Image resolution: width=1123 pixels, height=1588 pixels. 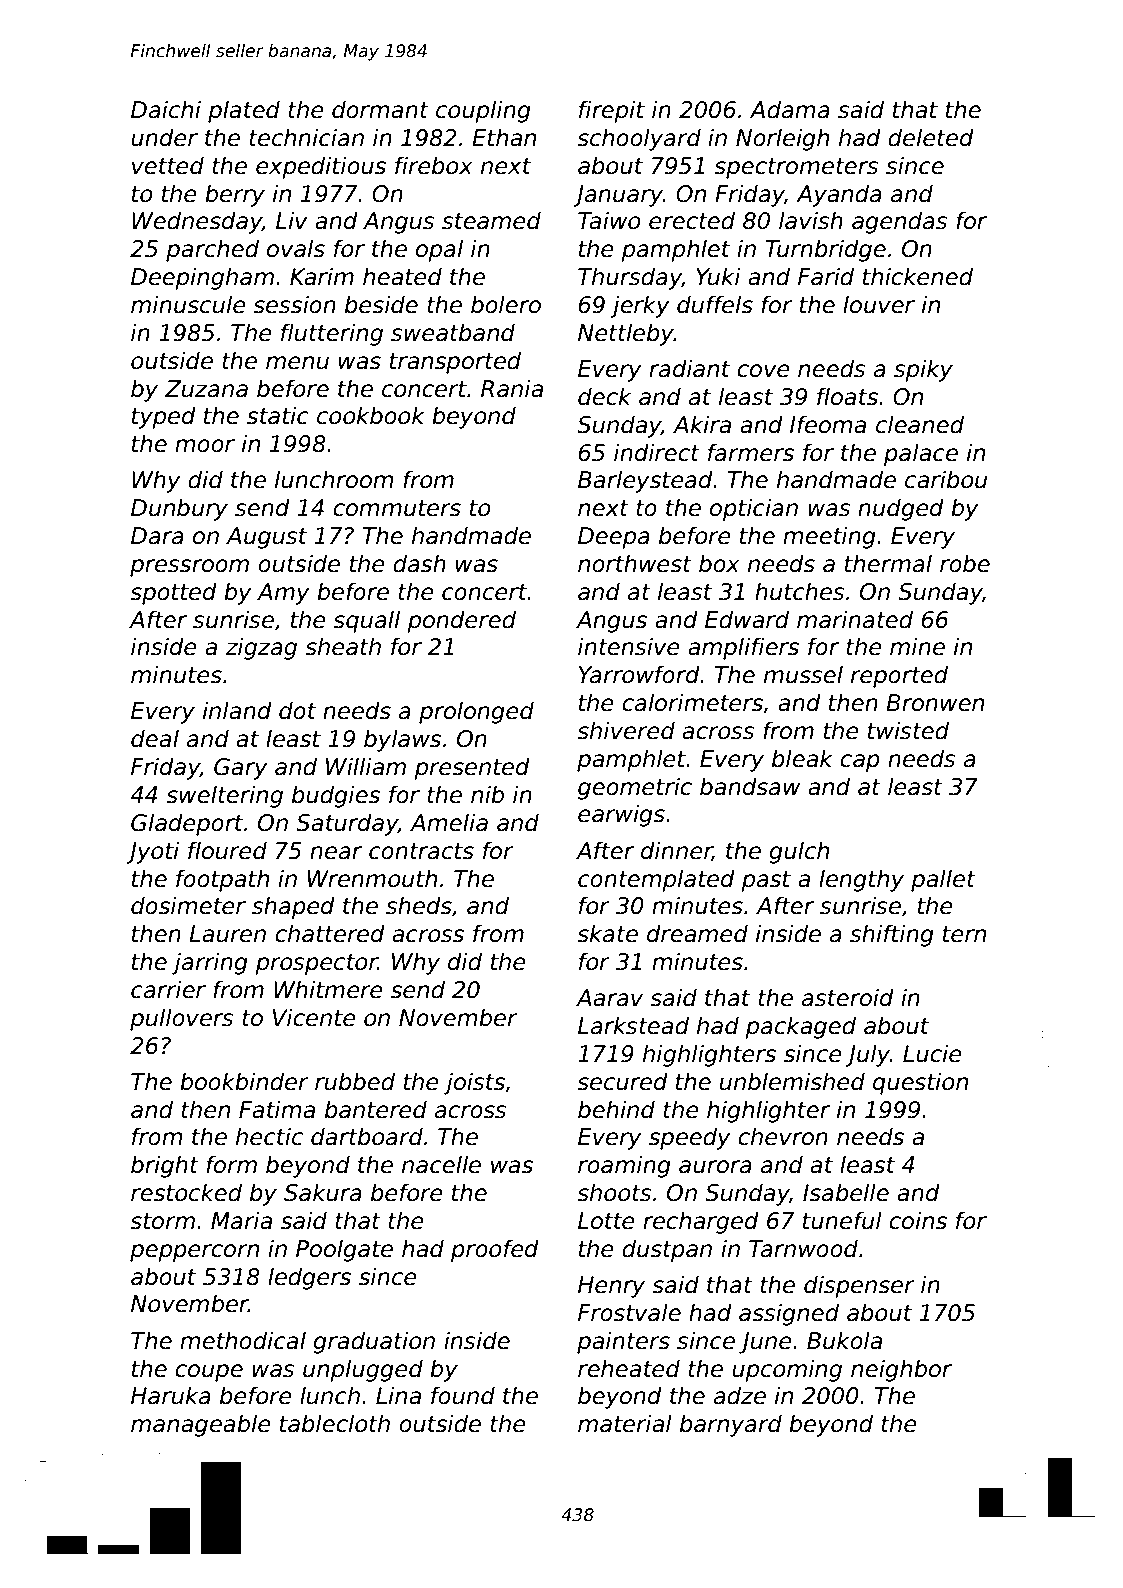 I want to click on neighbor, so click(x=901, y=1370).
